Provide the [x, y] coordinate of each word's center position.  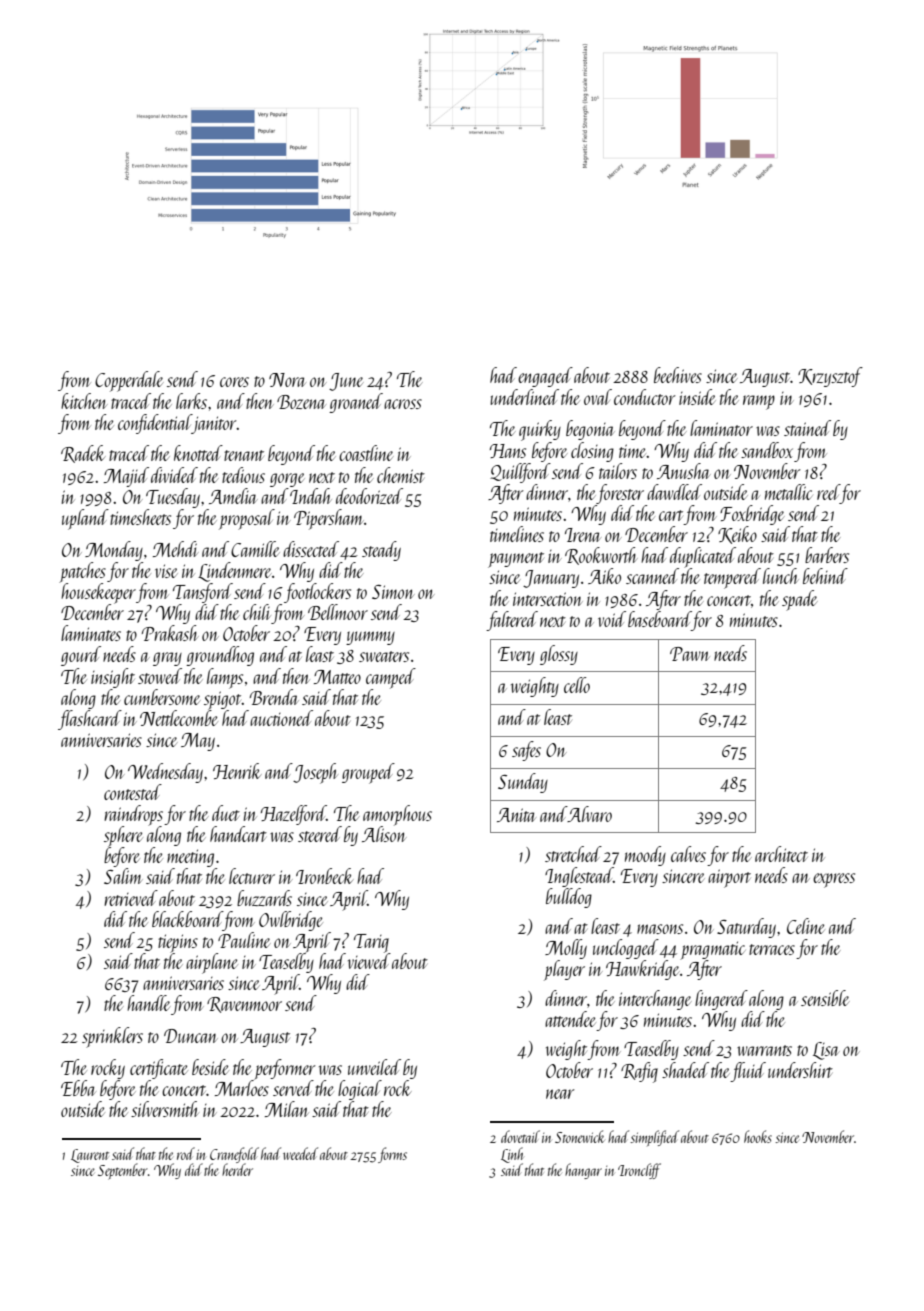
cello [577, 685]
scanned [652, 576]
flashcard [90, 720]
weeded [300, 1153]
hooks [758, 1136]
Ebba [78, 1088]
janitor [214, 424]
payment [516, 560]
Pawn [689, 654]
